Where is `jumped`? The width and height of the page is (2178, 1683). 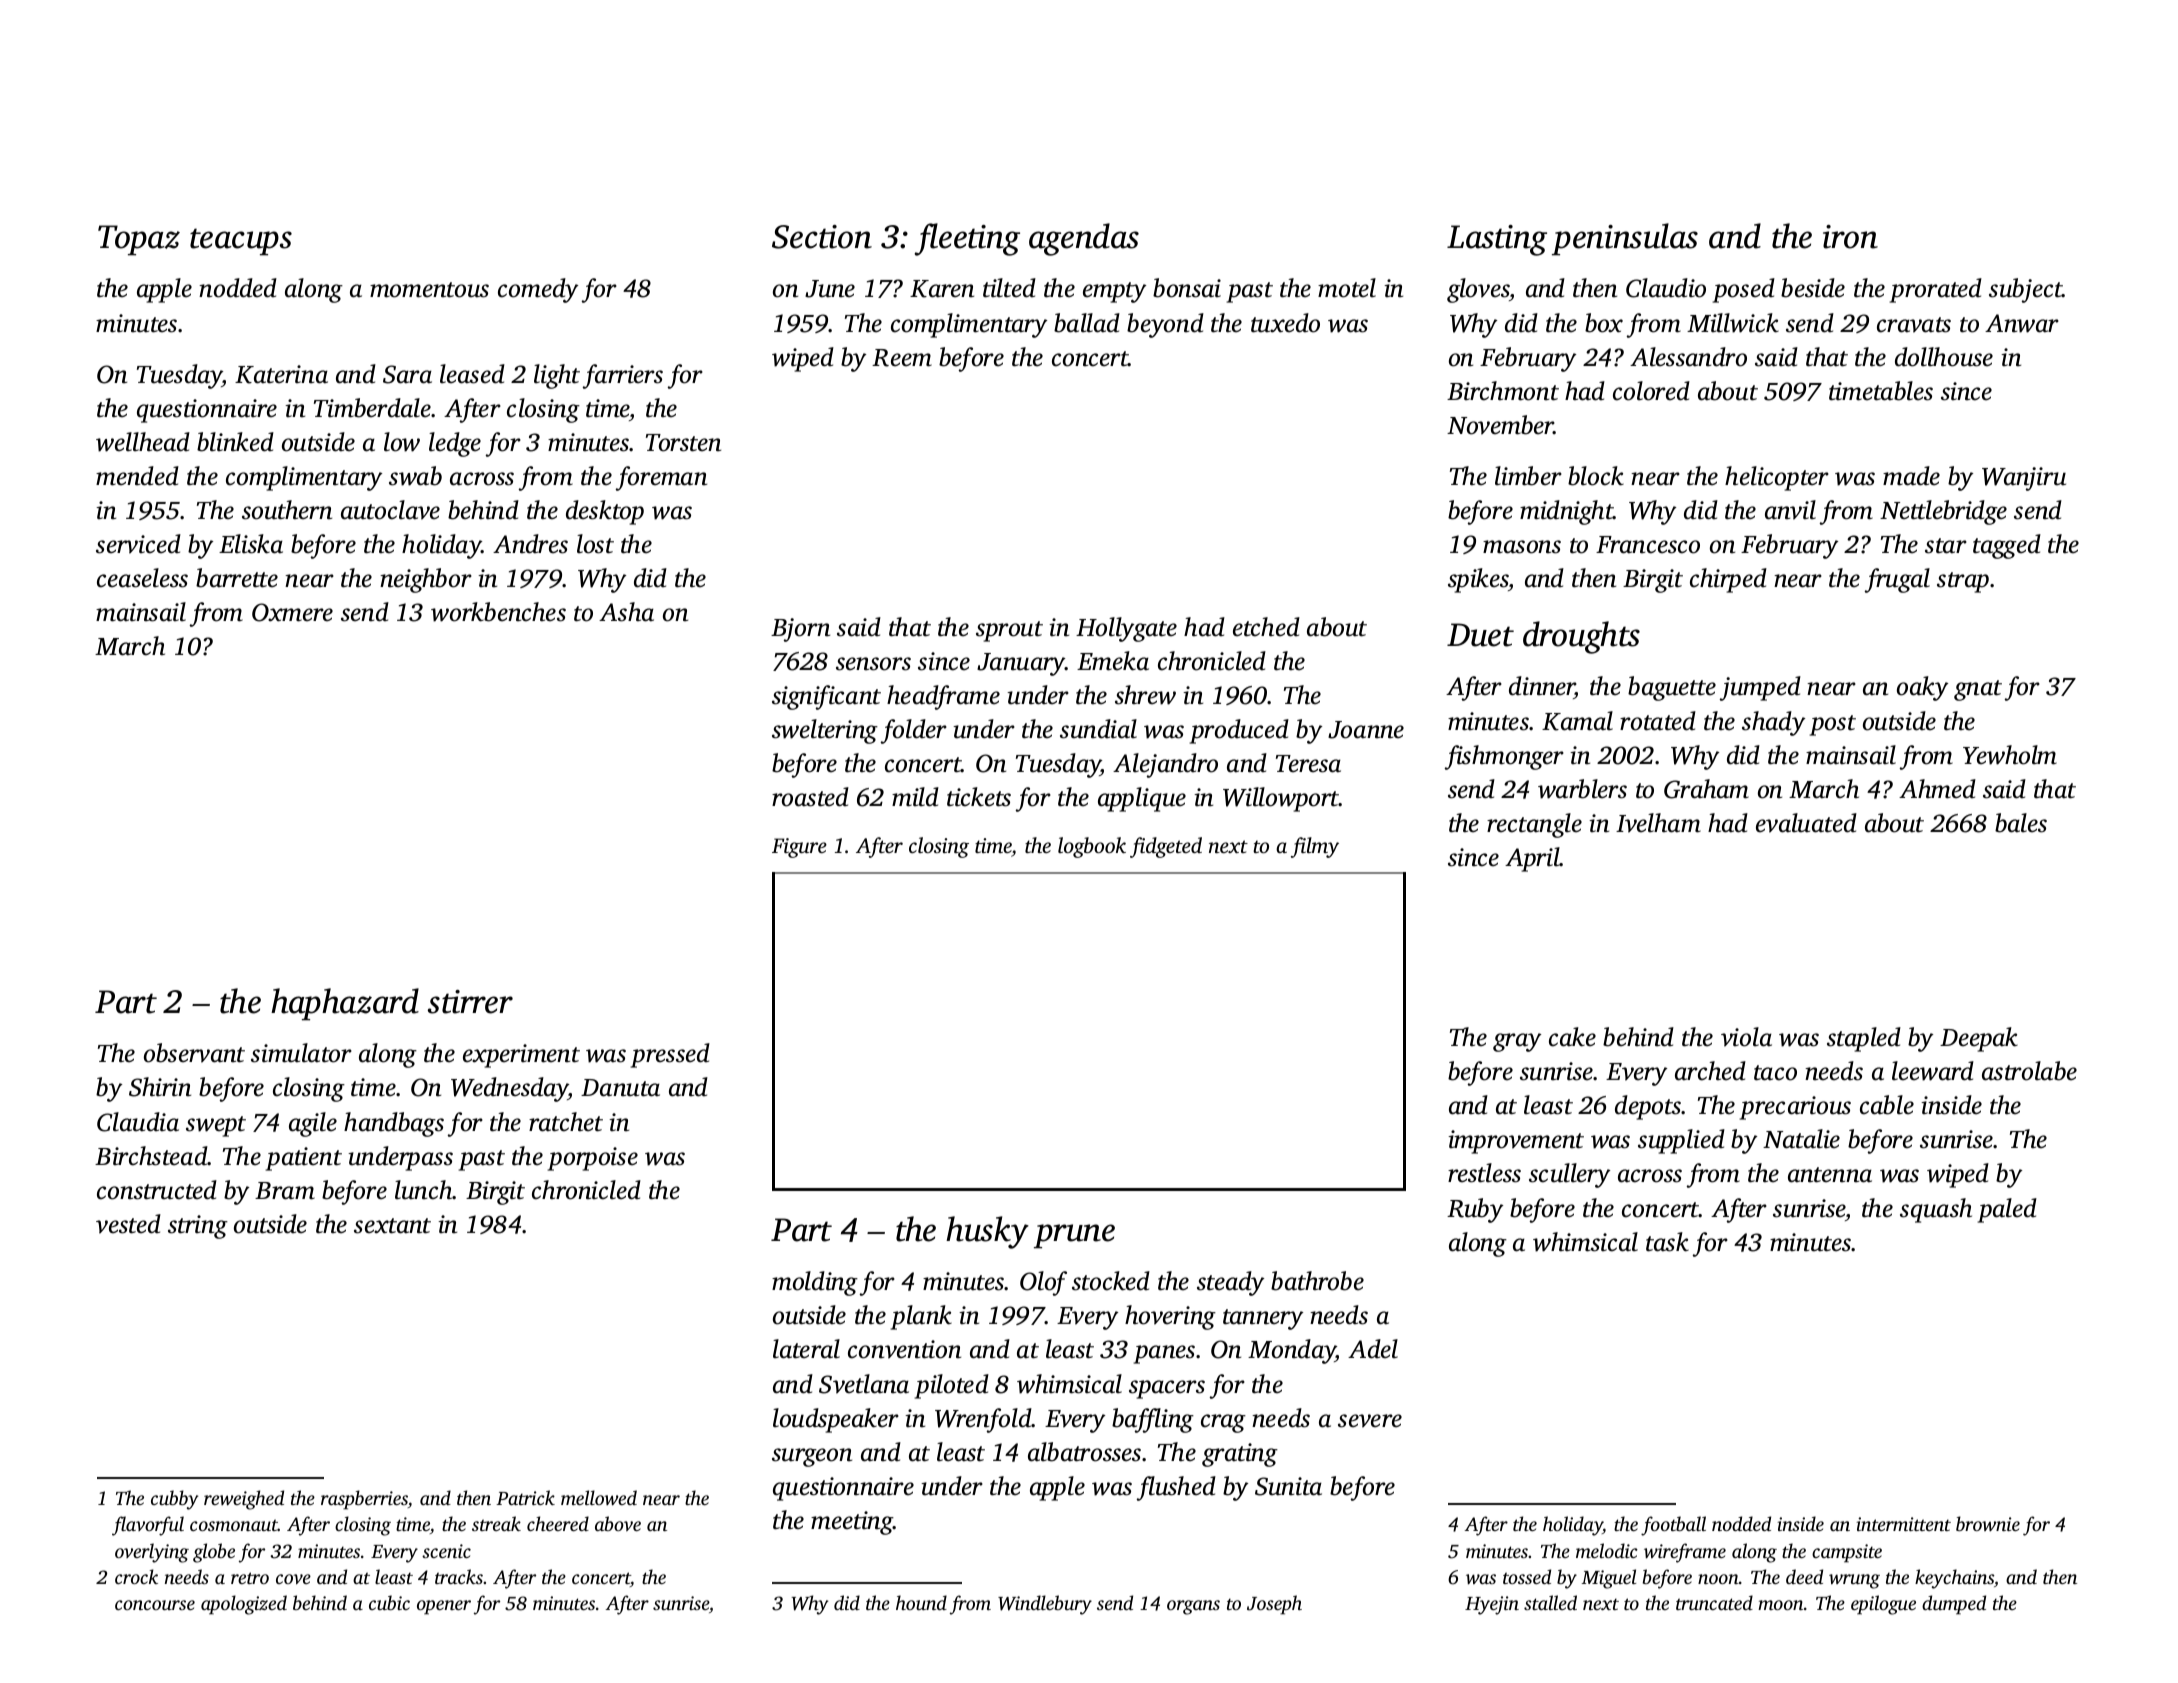
jumped is located at coordinates (1760, 688).
